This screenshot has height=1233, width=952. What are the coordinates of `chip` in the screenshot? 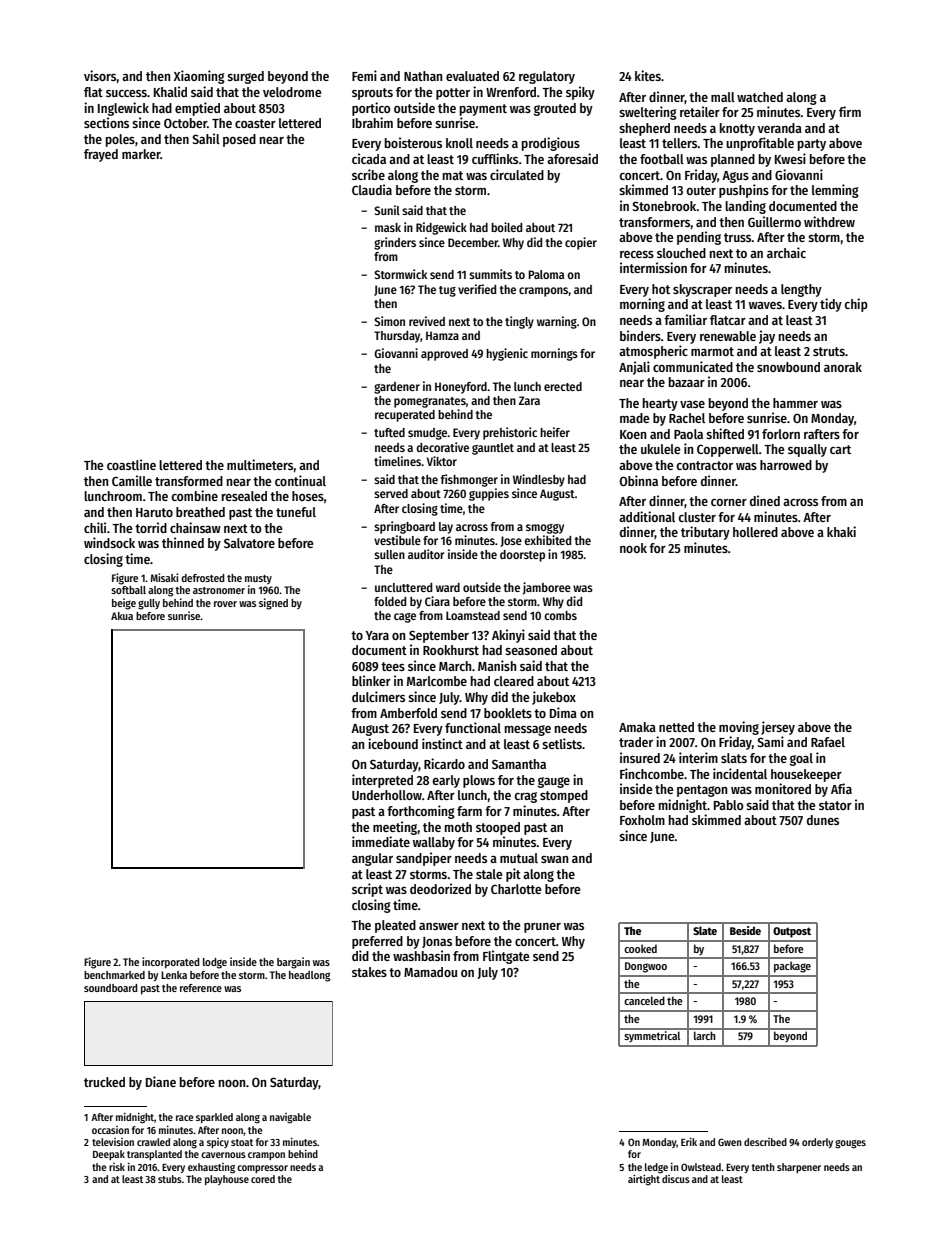 It's located at (856, 305).
